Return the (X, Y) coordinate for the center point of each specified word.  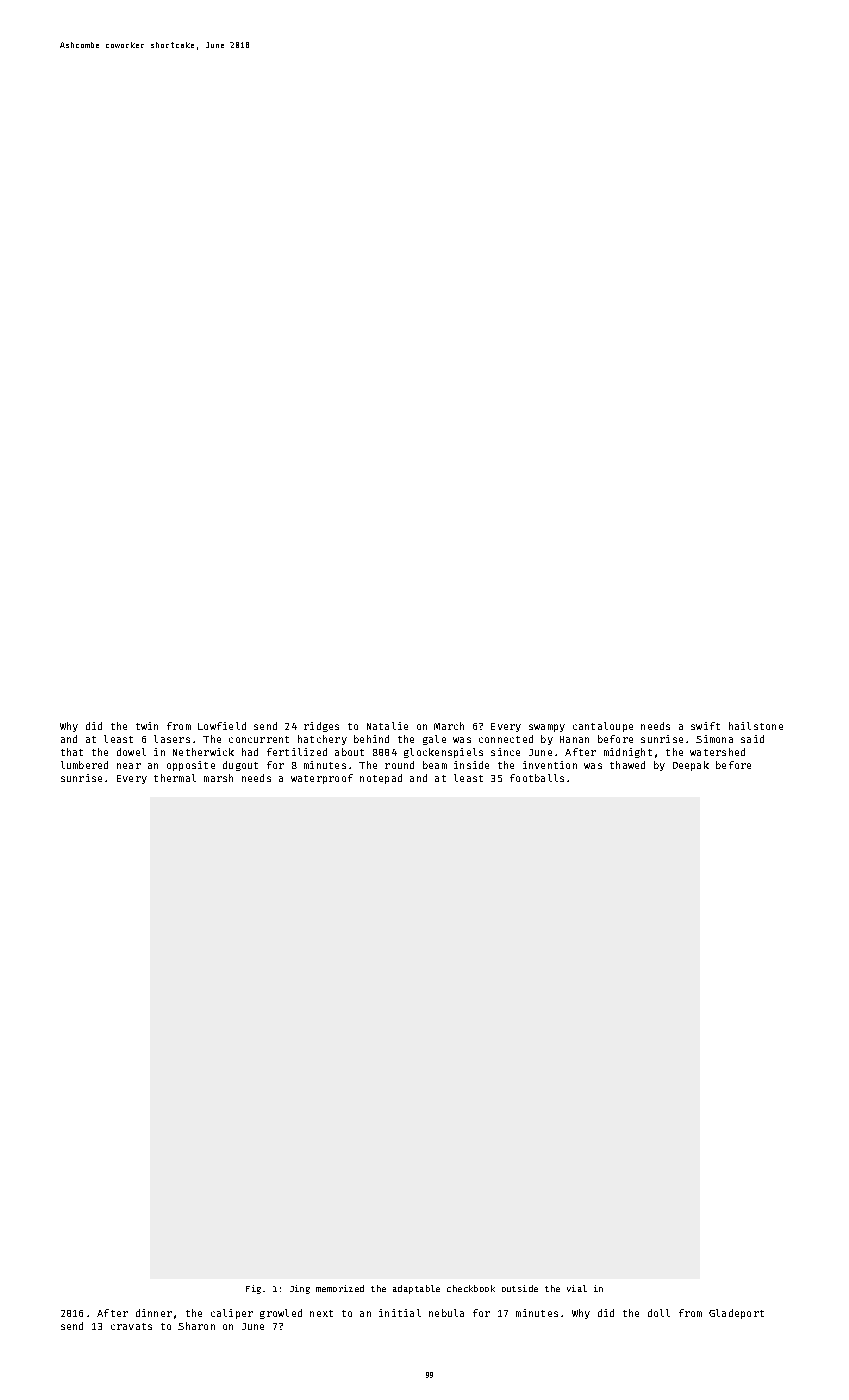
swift (705, 726)
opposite (191, 766)
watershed (717, 752)
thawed (627, 765)
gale (434, 740)
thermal (175, 778)
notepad (381, 779)
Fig (253, 1289)
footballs (537, 778)
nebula (446, 1313)
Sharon (196, 1326)
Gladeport (736, 1314)
